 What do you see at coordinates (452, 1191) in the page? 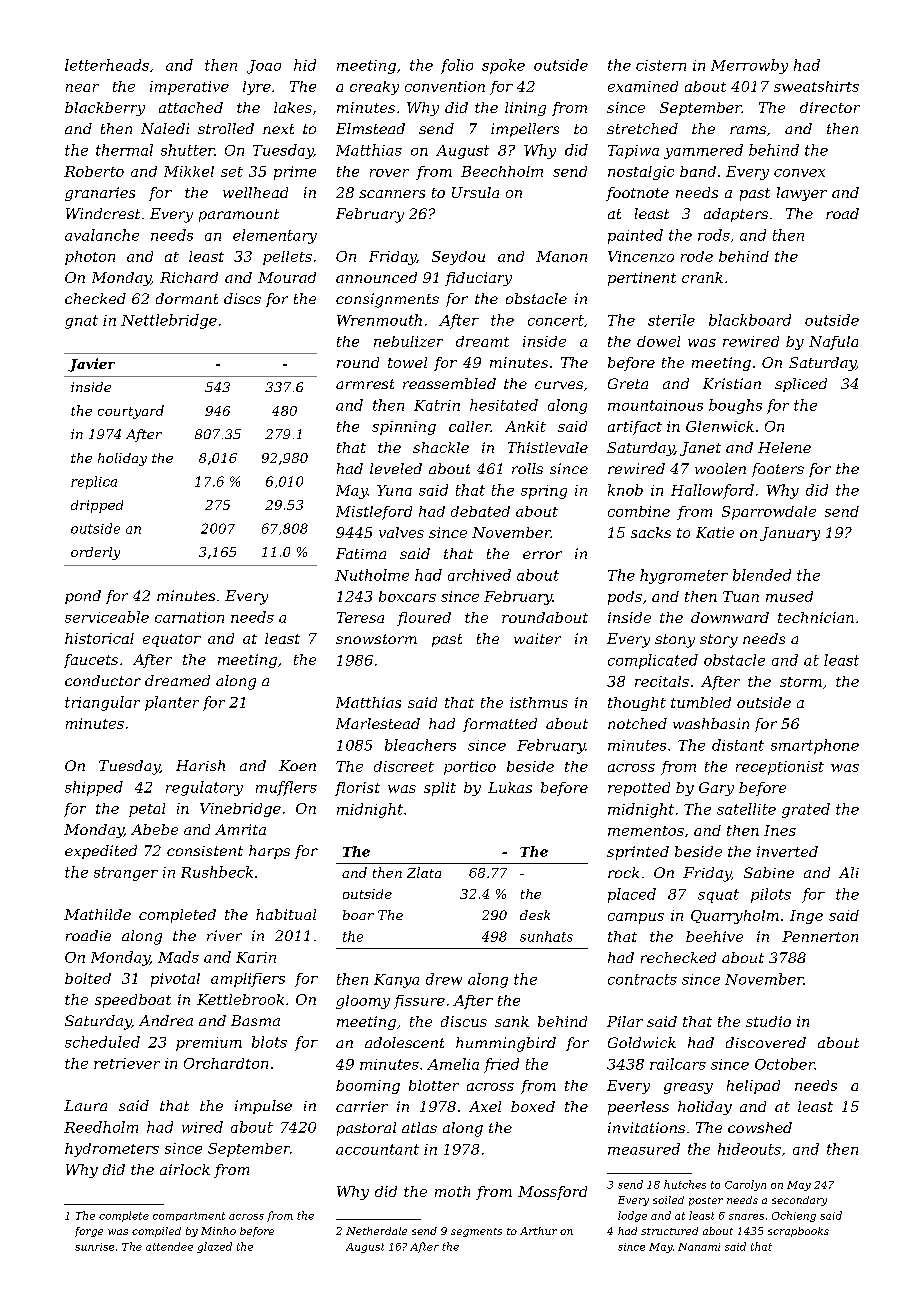
I see `moth` at bounding box center [452, 1191].
